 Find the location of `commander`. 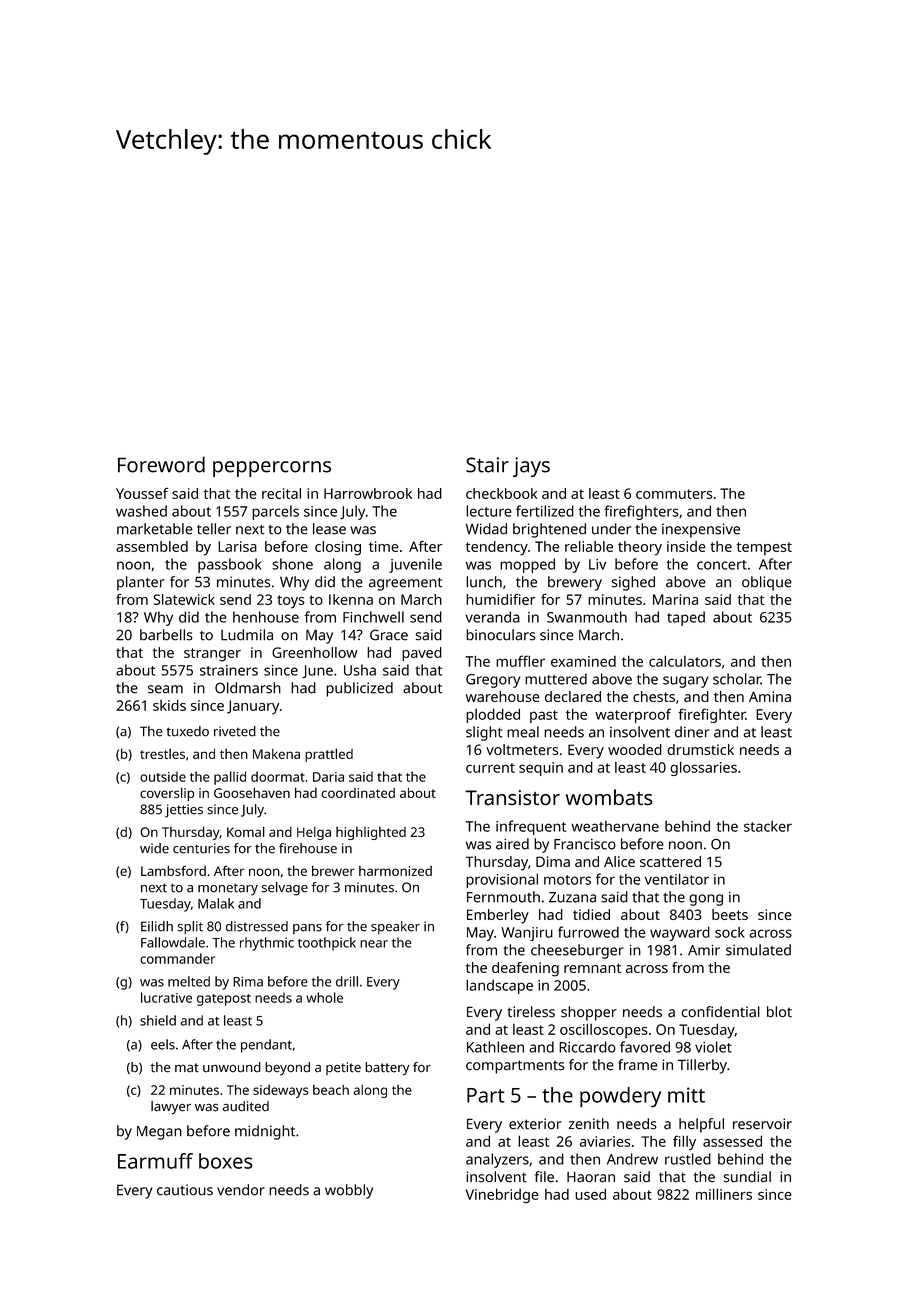

commander is located at coordinates (177, 958).
